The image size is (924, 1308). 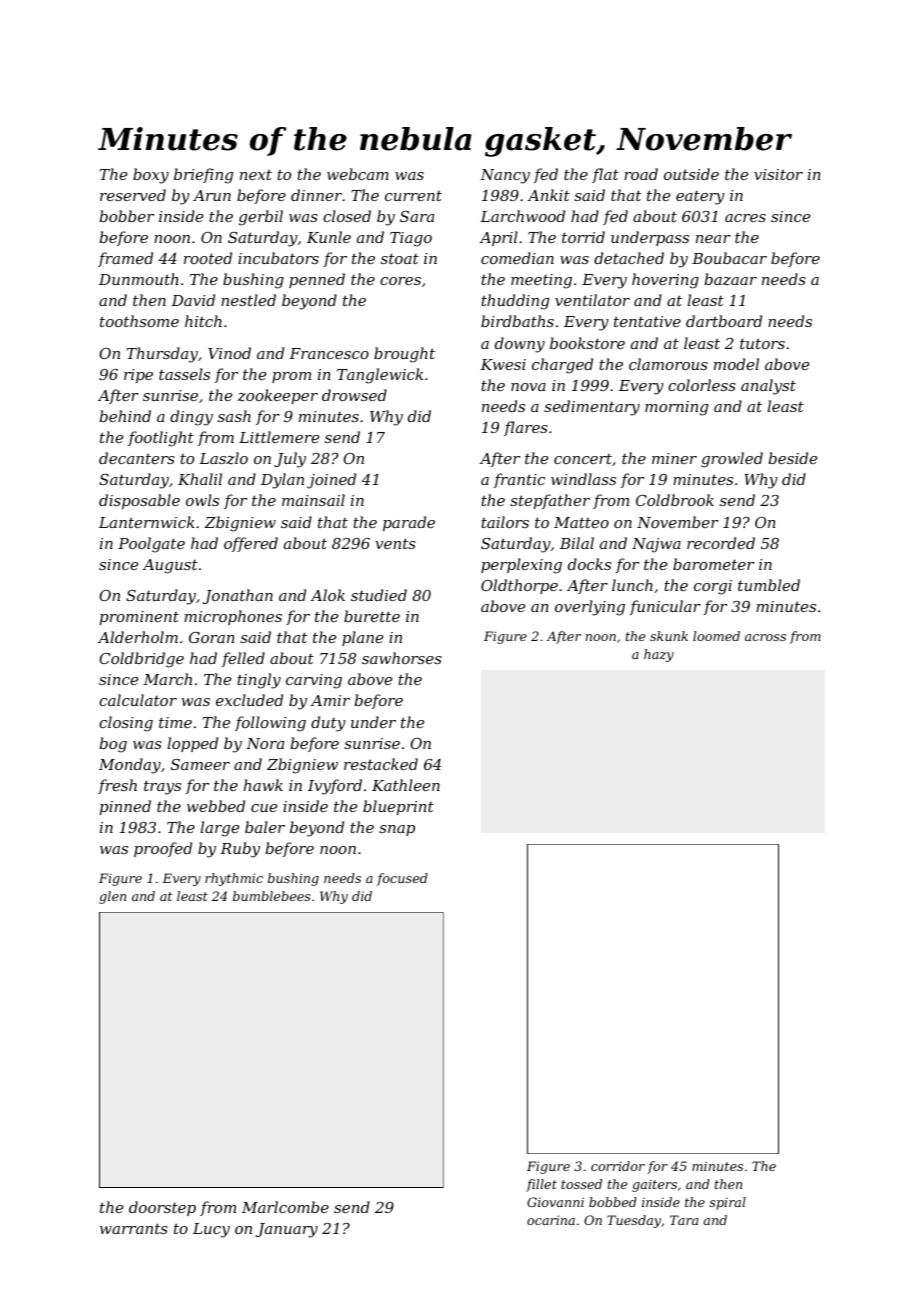 I want to click on focused, so click(x=402, y=879).
